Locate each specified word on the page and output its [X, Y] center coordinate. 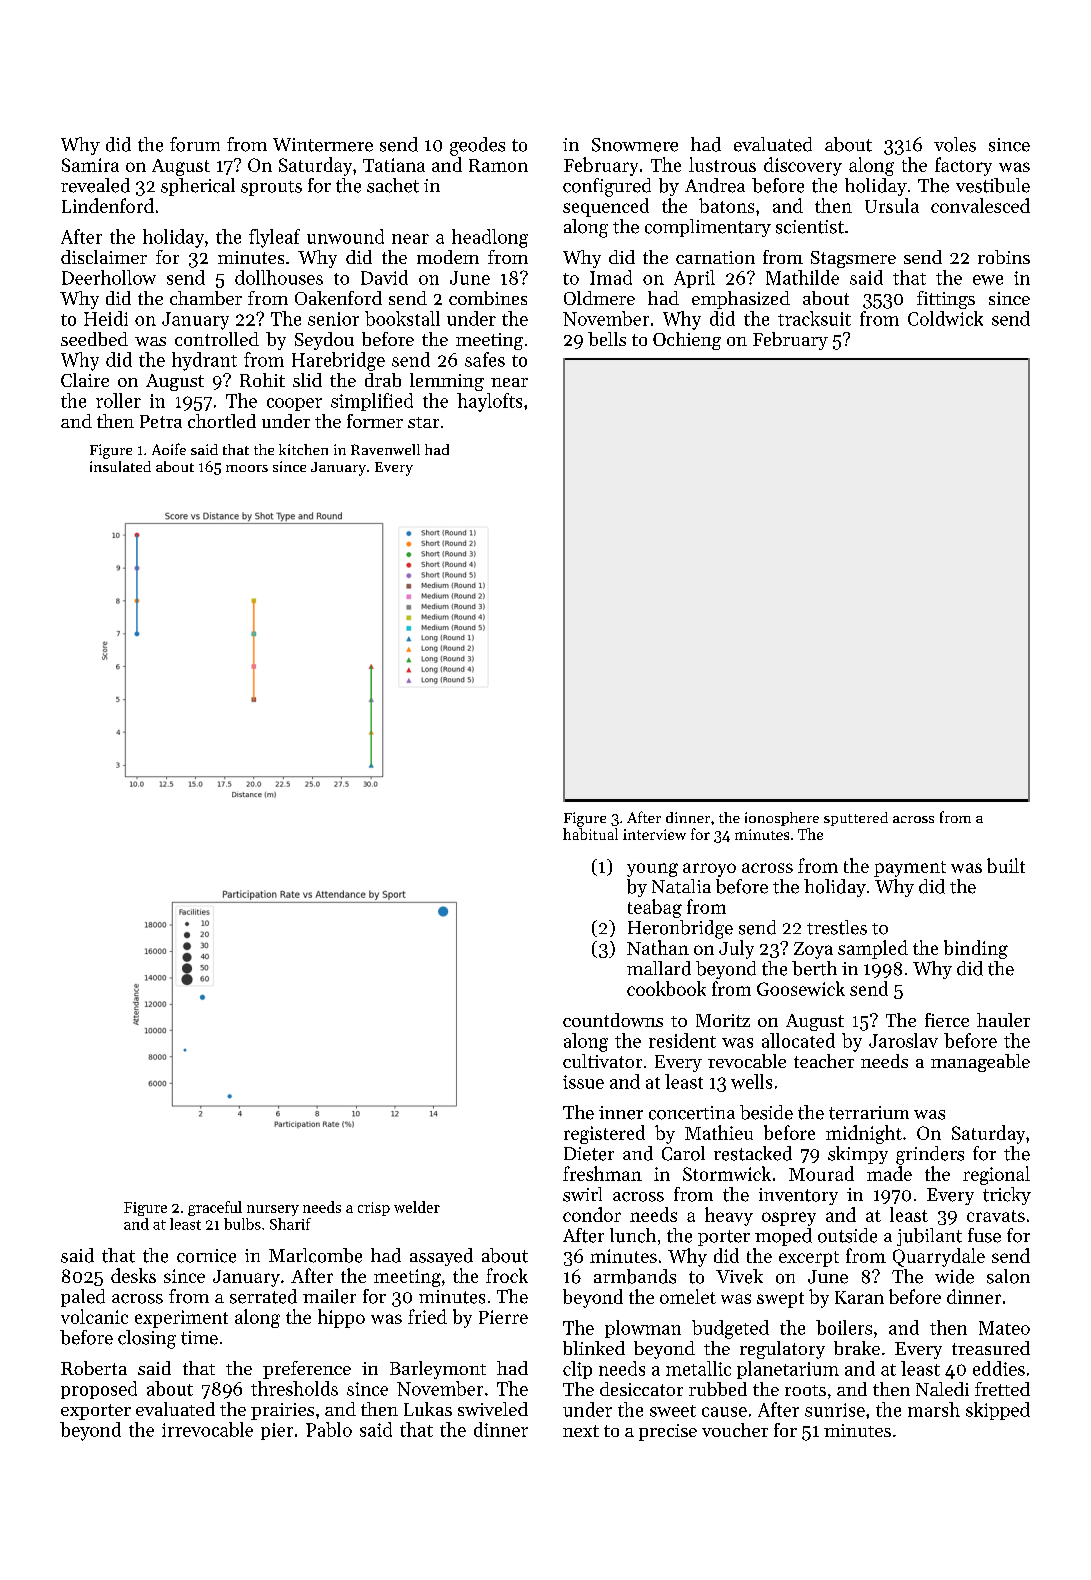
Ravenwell [385, 449]
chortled [222, 421]
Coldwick [945, 318]
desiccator [641, 1389]
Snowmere [635, 145]
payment [910, 869]
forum [195, 144]
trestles [837, 927]
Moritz [723, 1020]
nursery [273, 1210]
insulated [120, 466]
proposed [99, 1390]
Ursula [892, 205]
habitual [590, 834]
